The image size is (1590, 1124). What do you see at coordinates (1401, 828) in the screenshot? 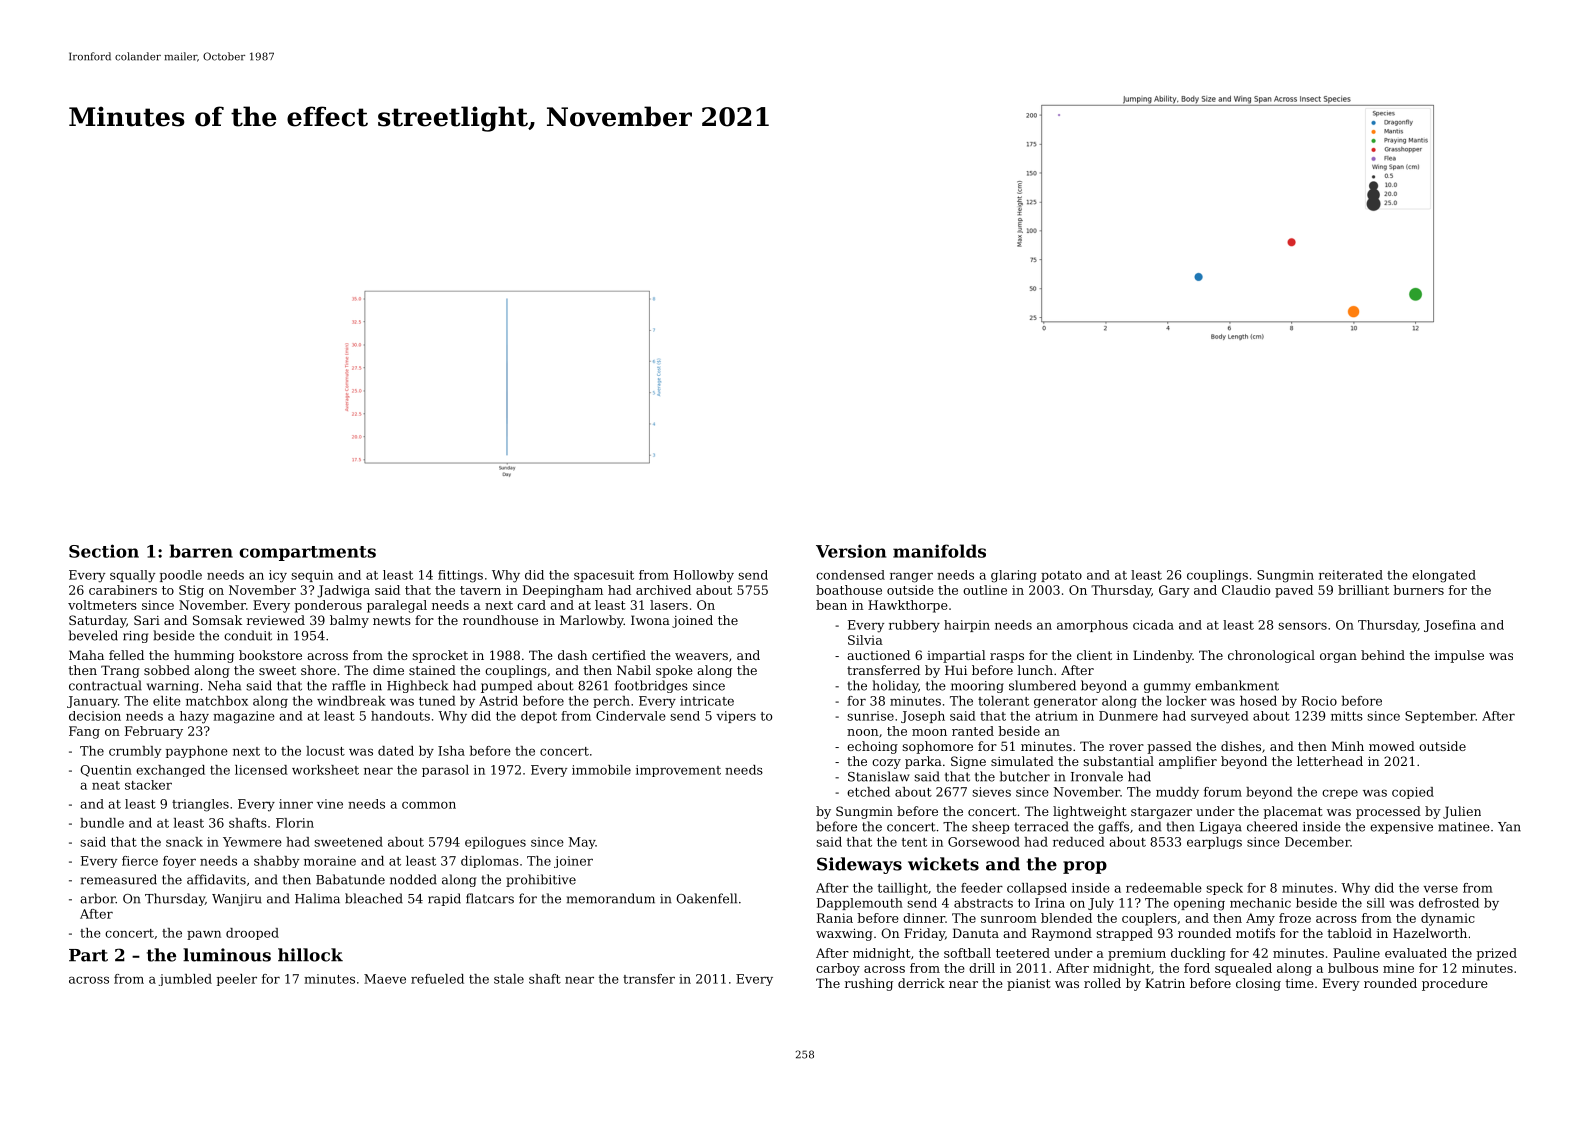
I see `expensive` at bounding box center [1401, 828].
